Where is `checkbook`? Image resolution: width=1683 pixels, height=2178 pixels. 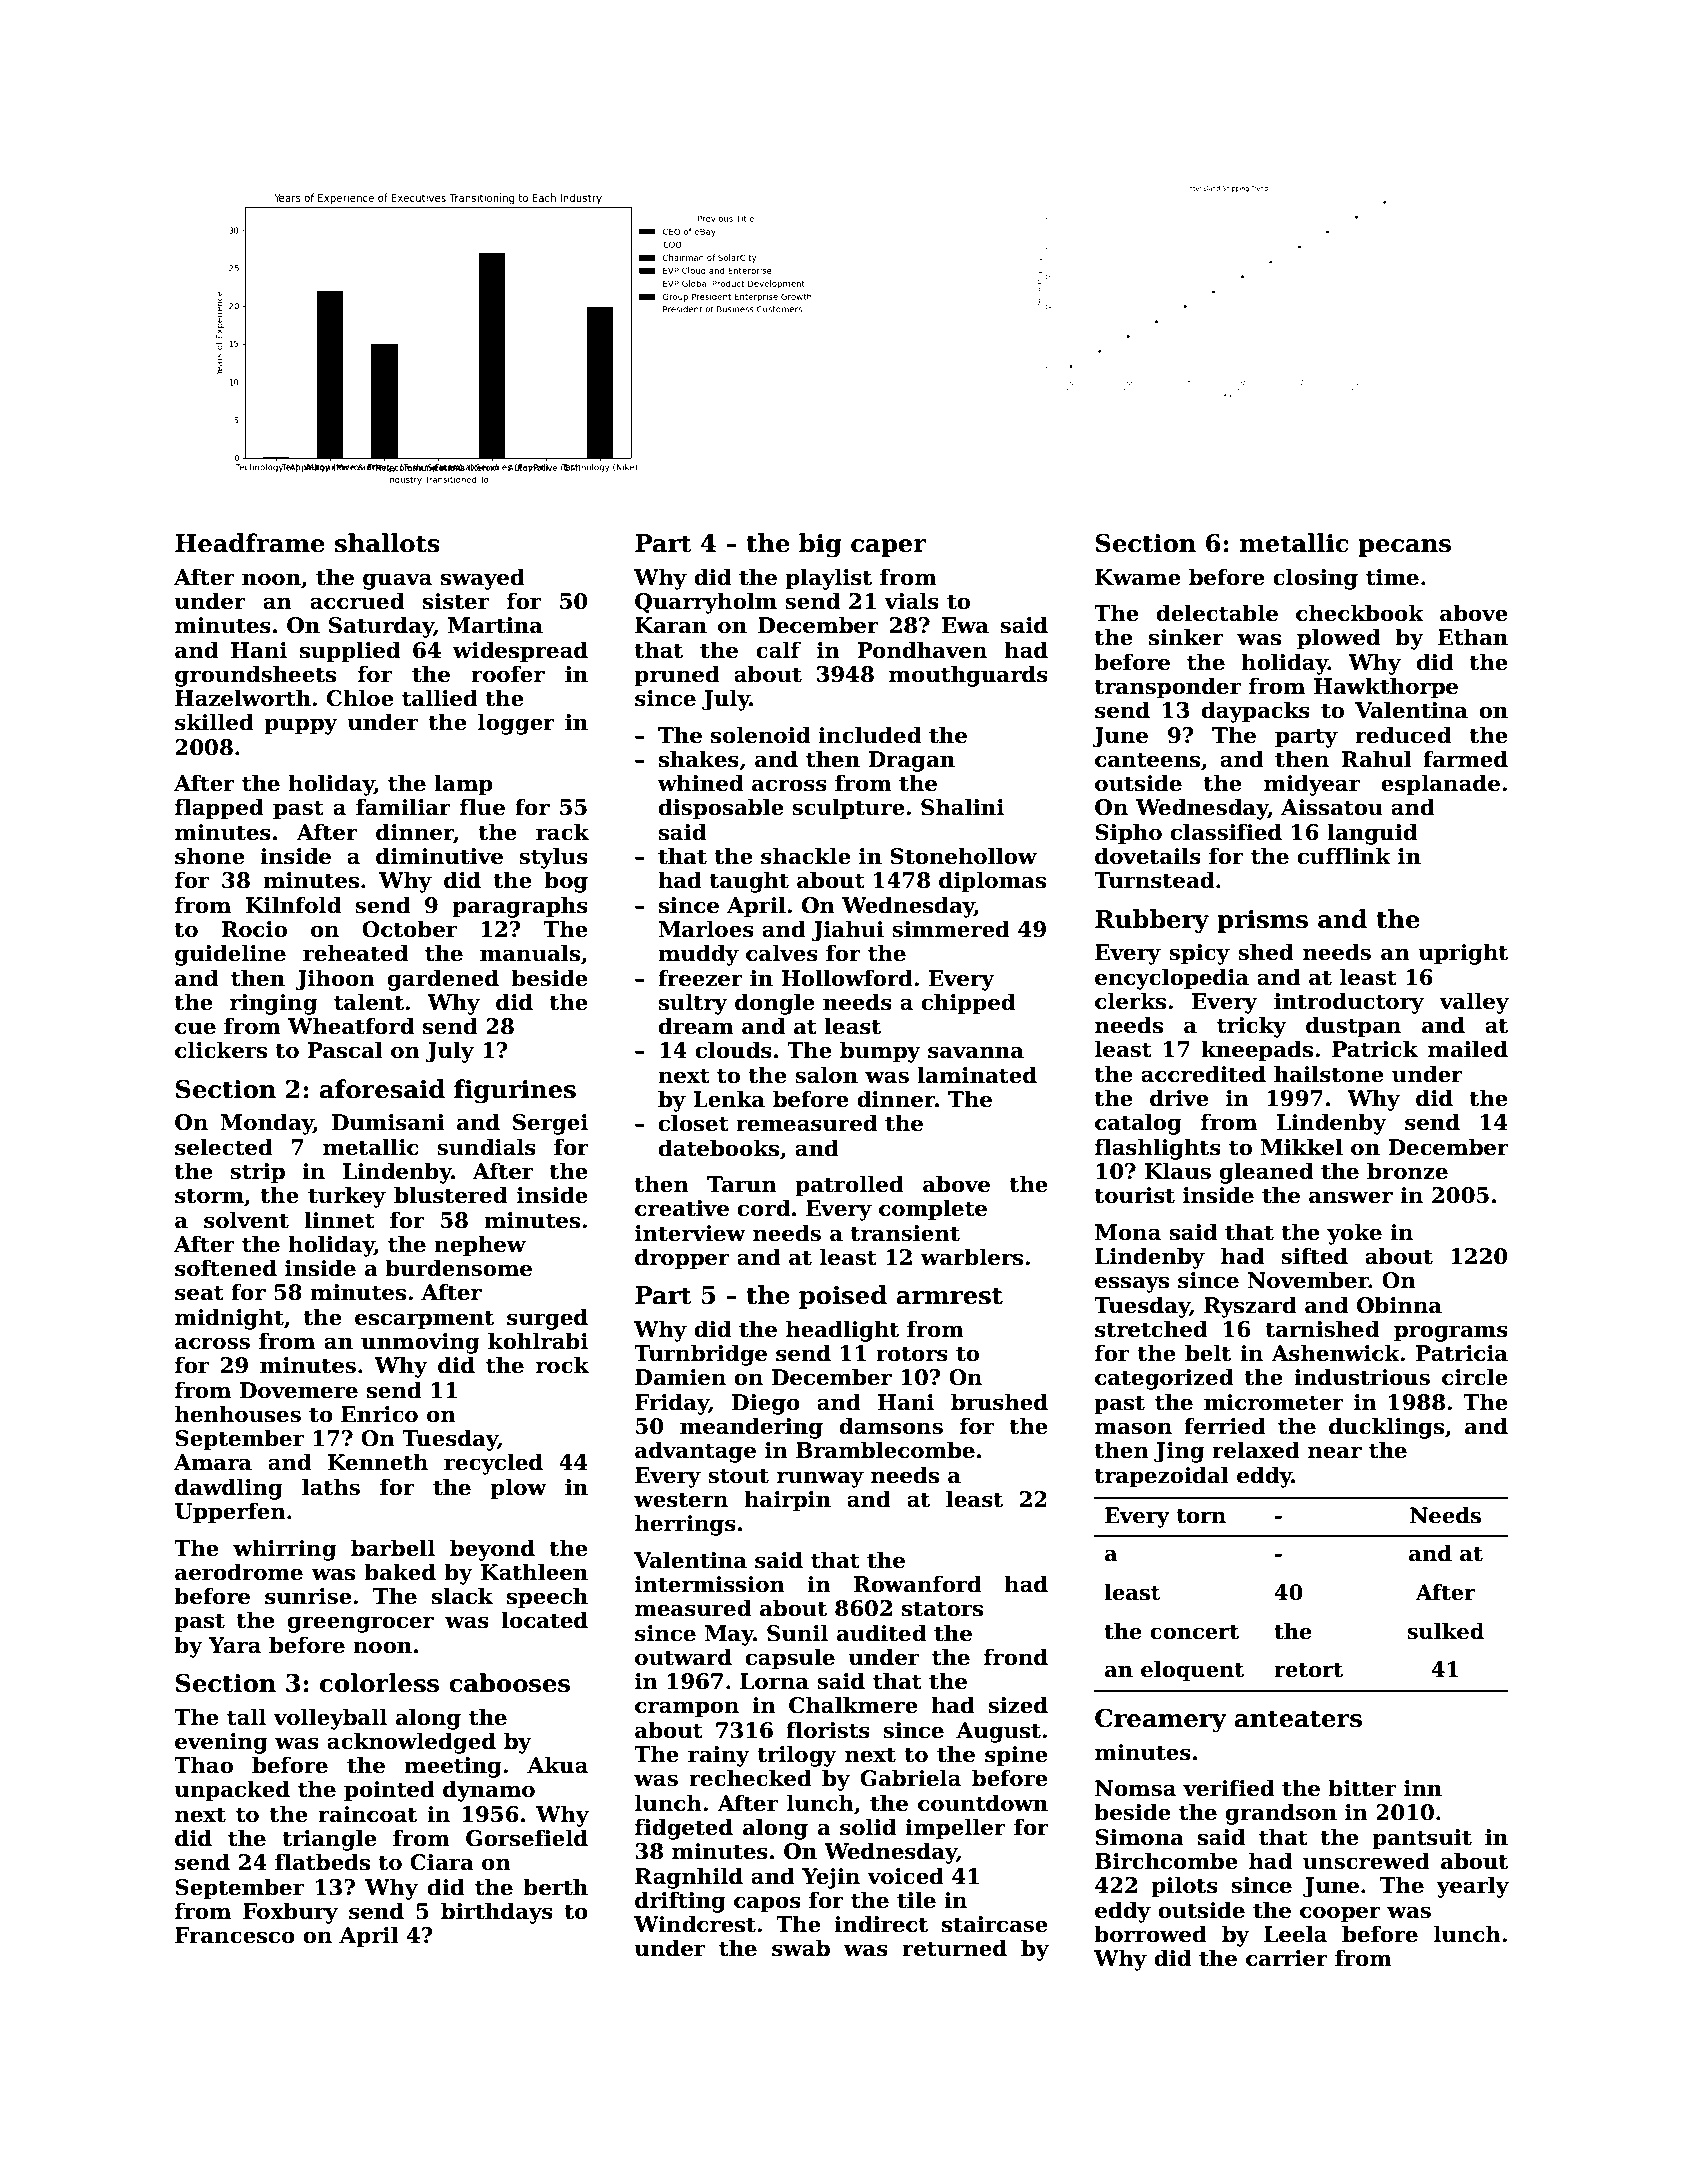 checkbook is located at coordinates (1360, 613).
